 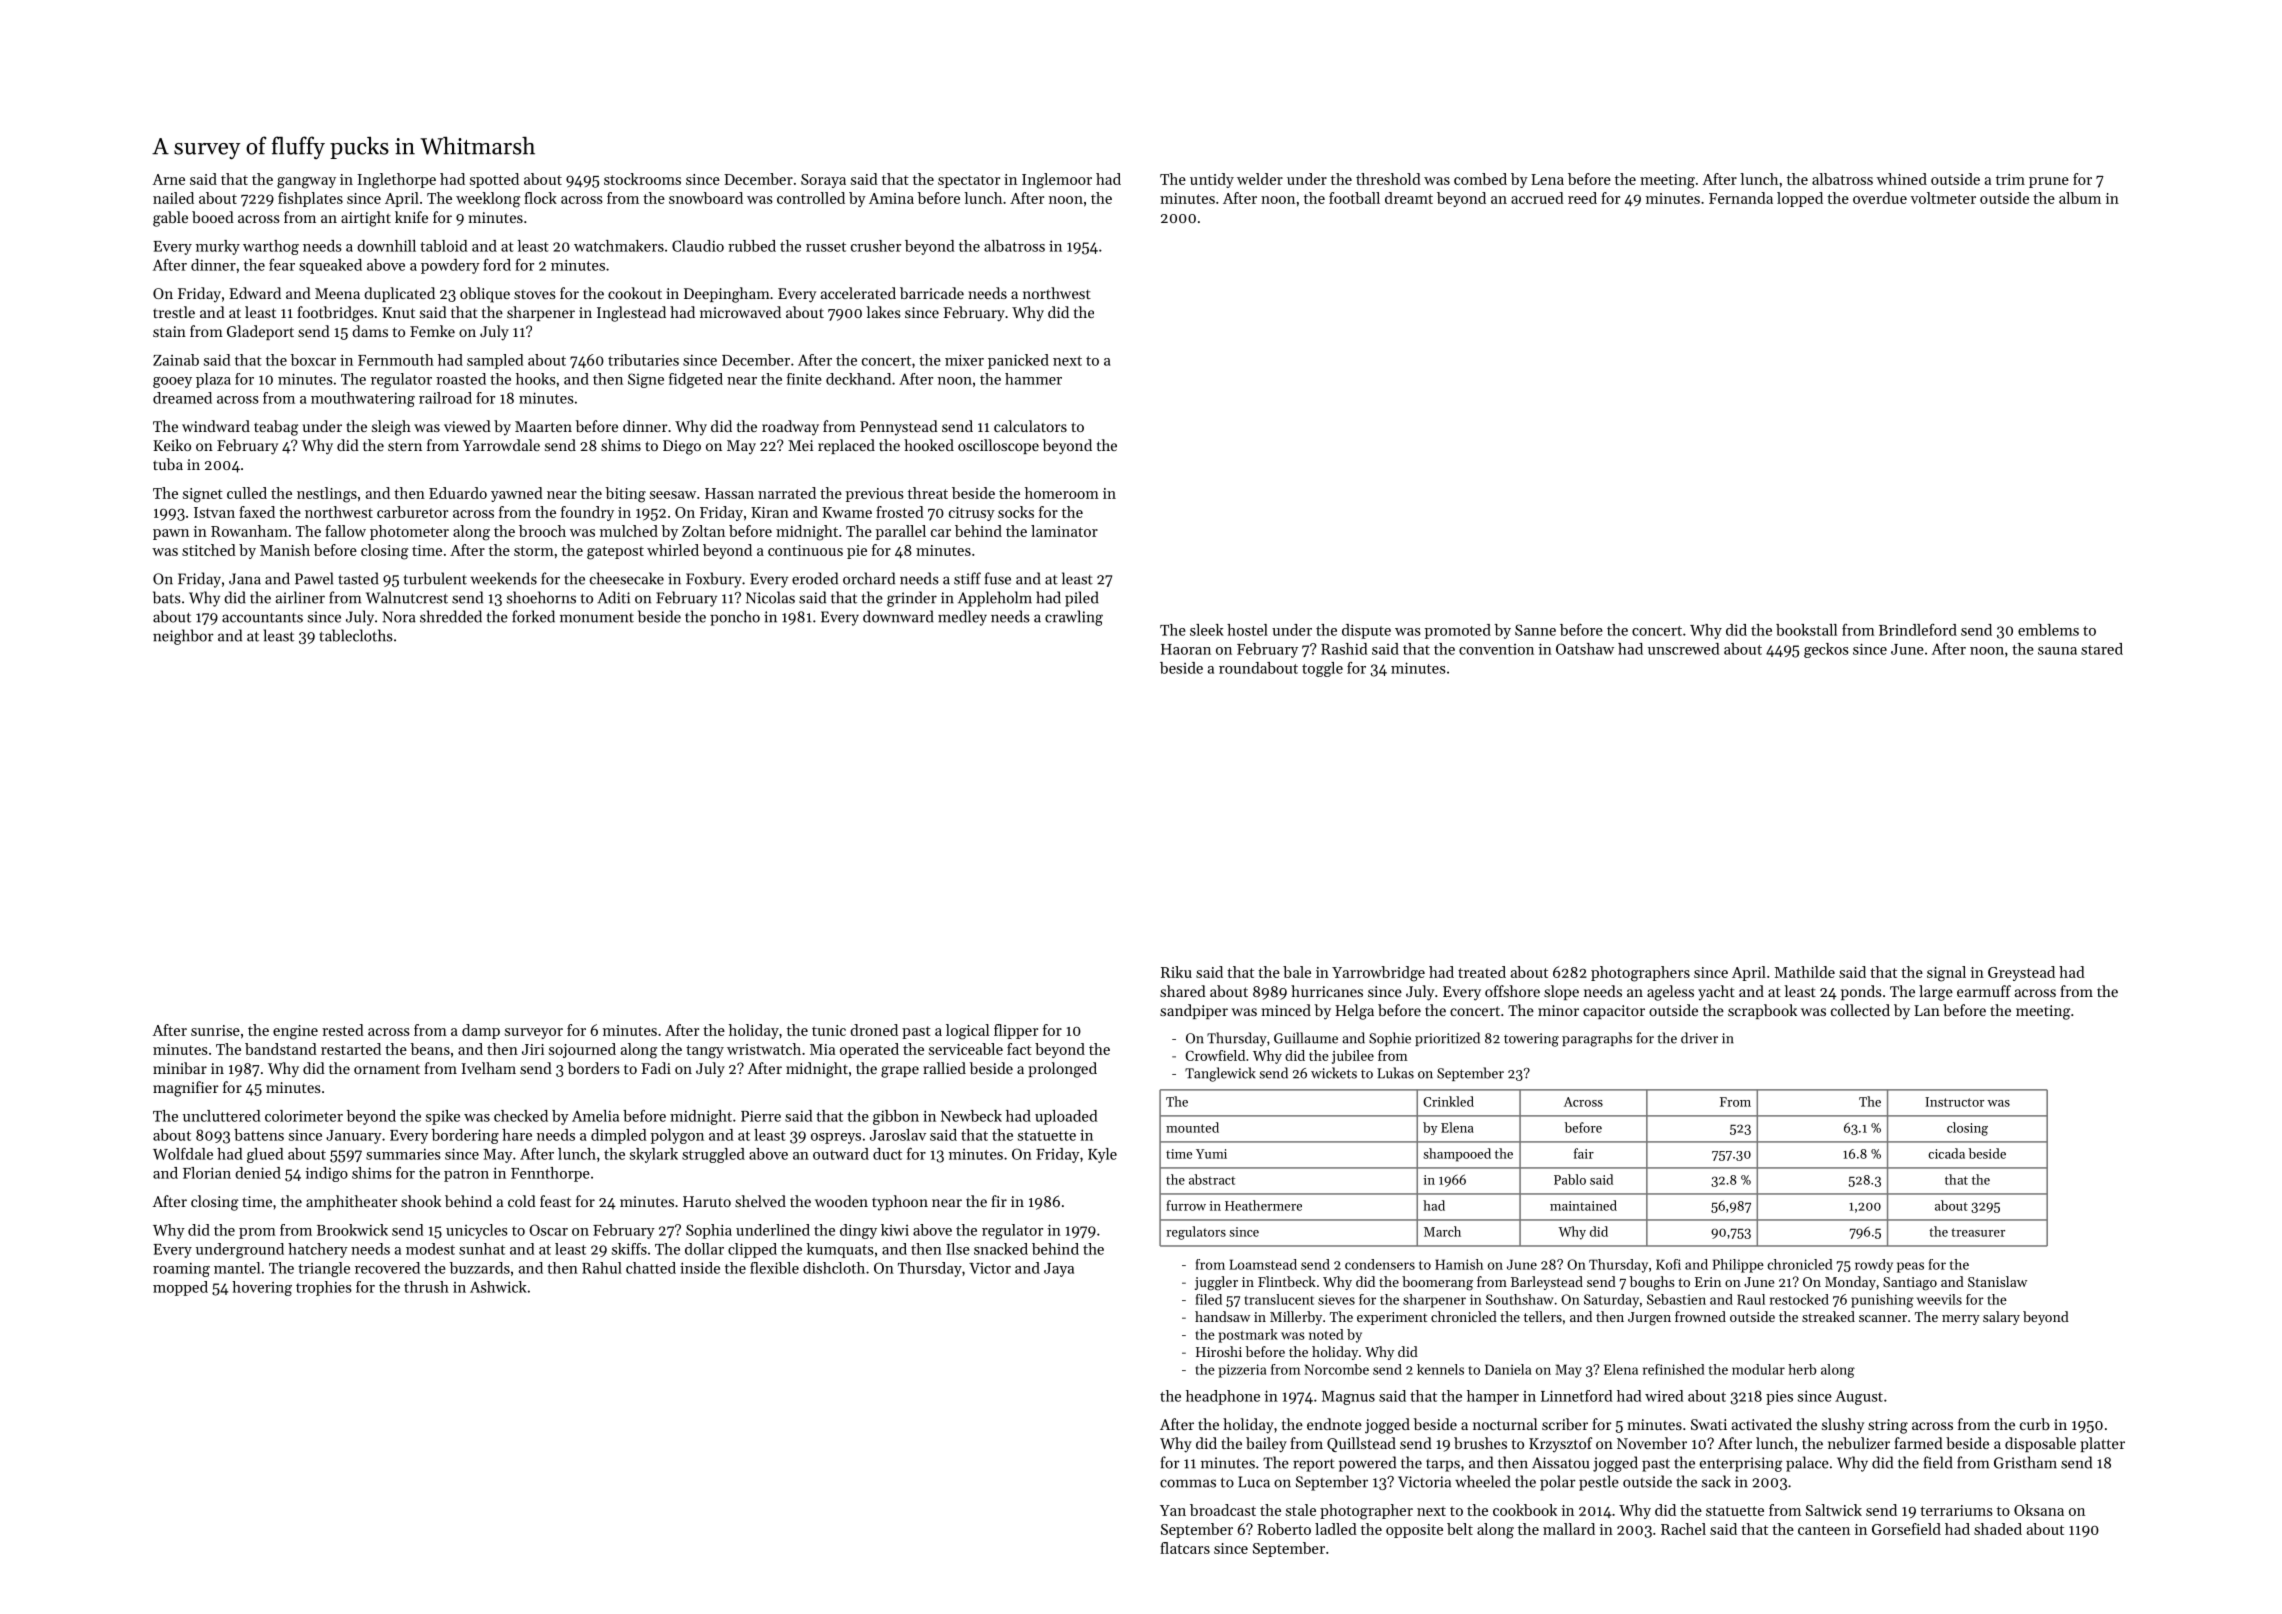 I want to click on Greystead, so click(x=2021, y=973).
